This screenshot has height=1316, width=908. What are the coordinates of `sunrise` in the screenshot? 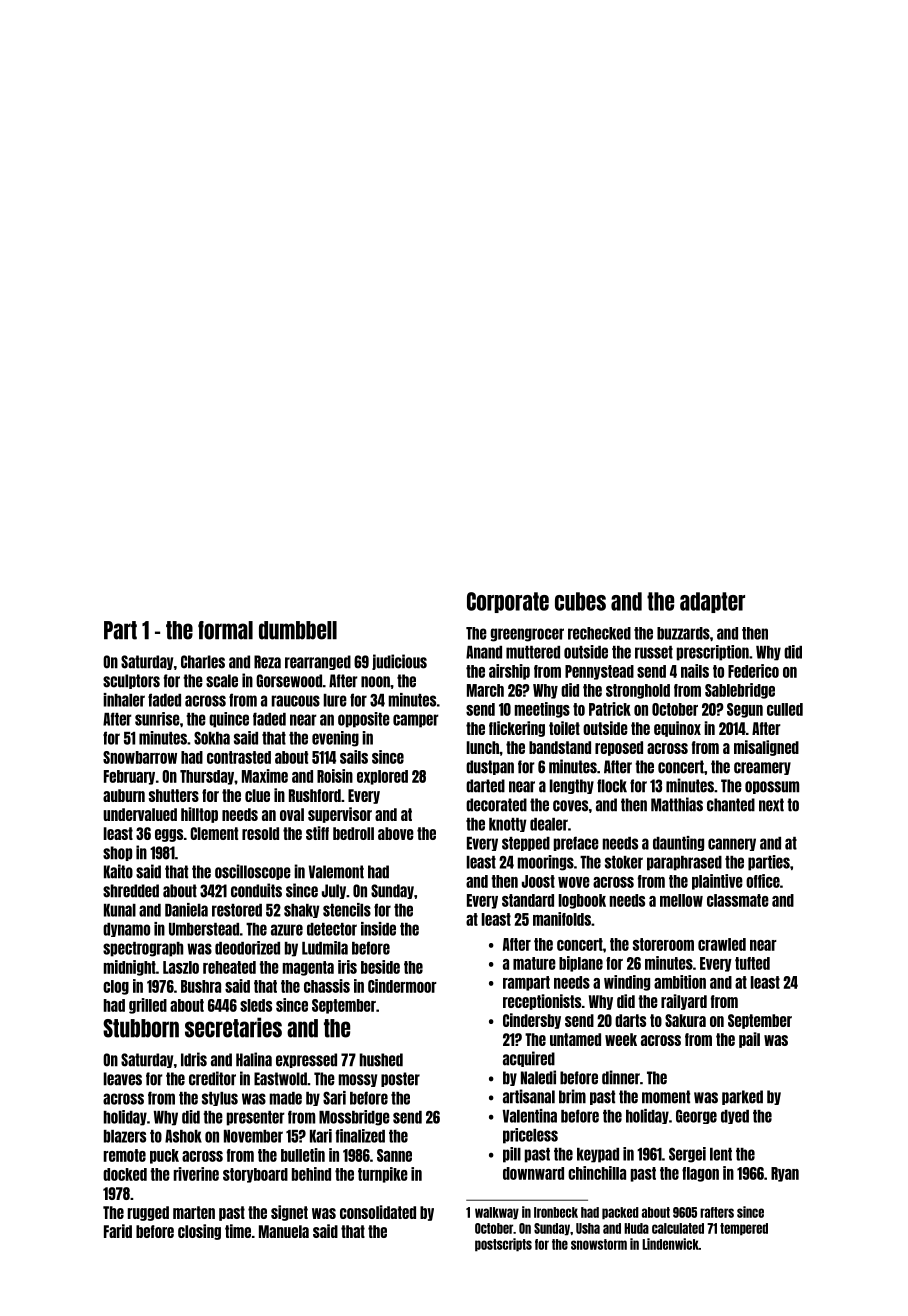 It's located at (157, 719).
